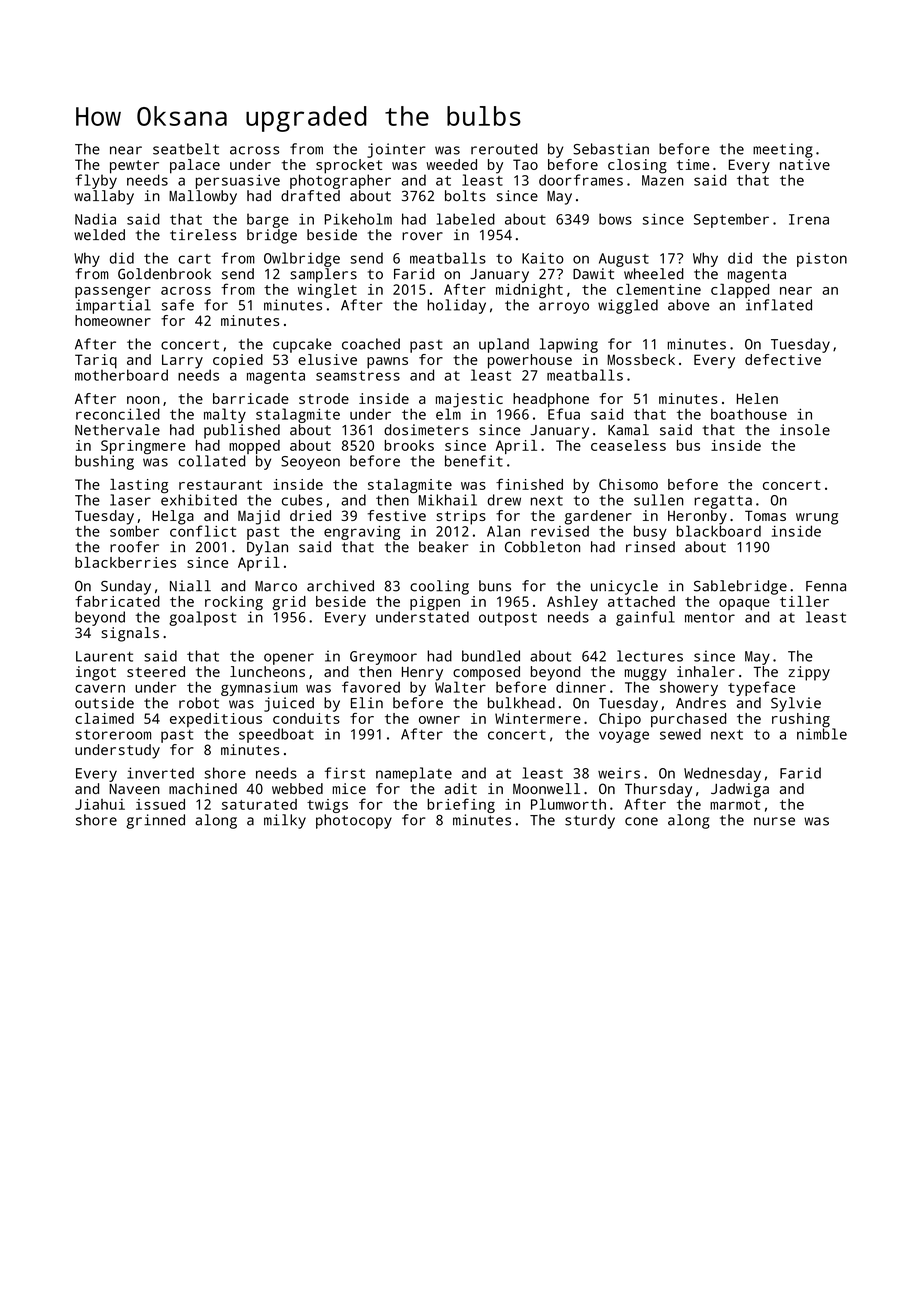  I want to click on bushing, so click(104, 462).
